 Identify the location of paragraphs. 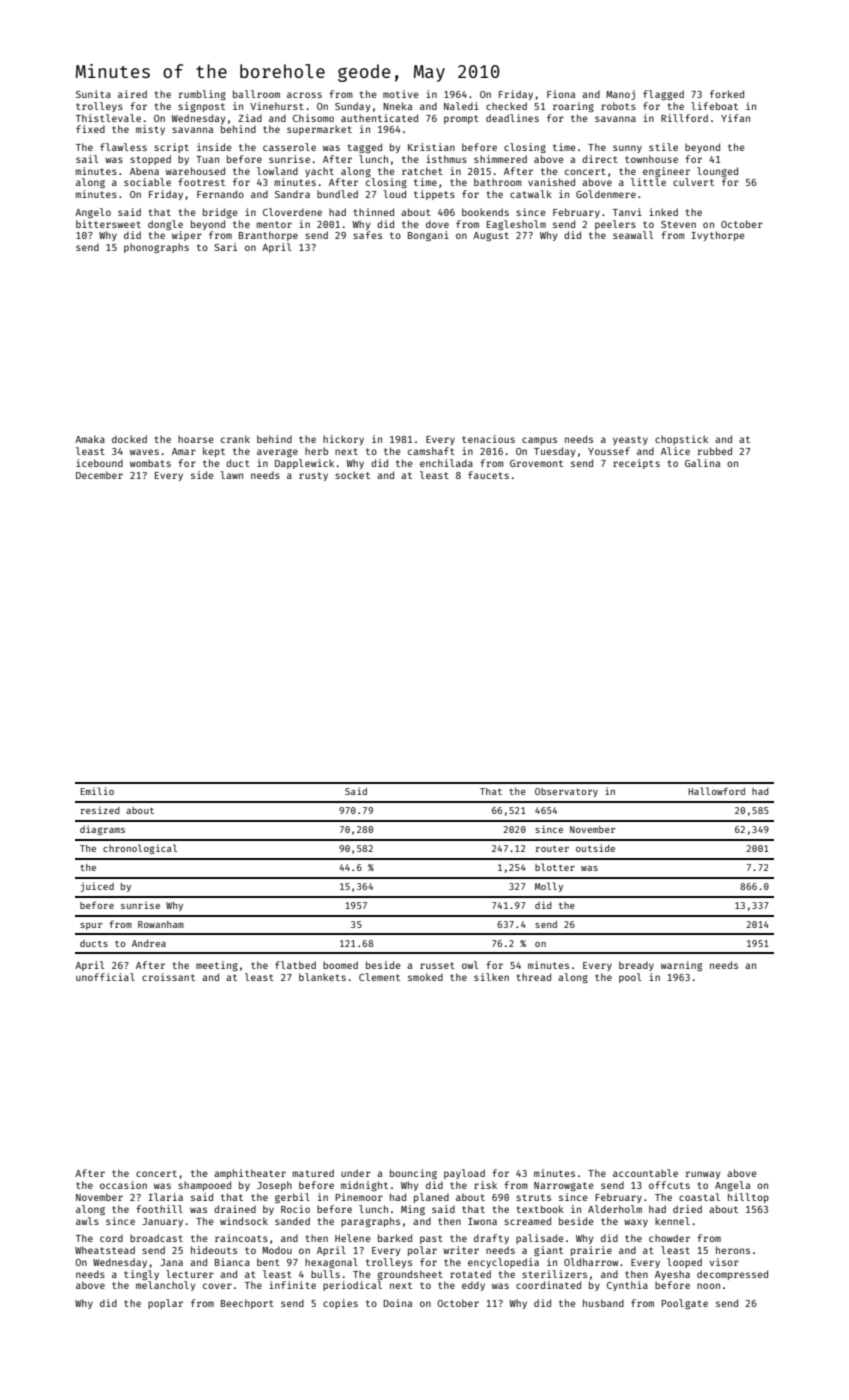
(370, 1222).
